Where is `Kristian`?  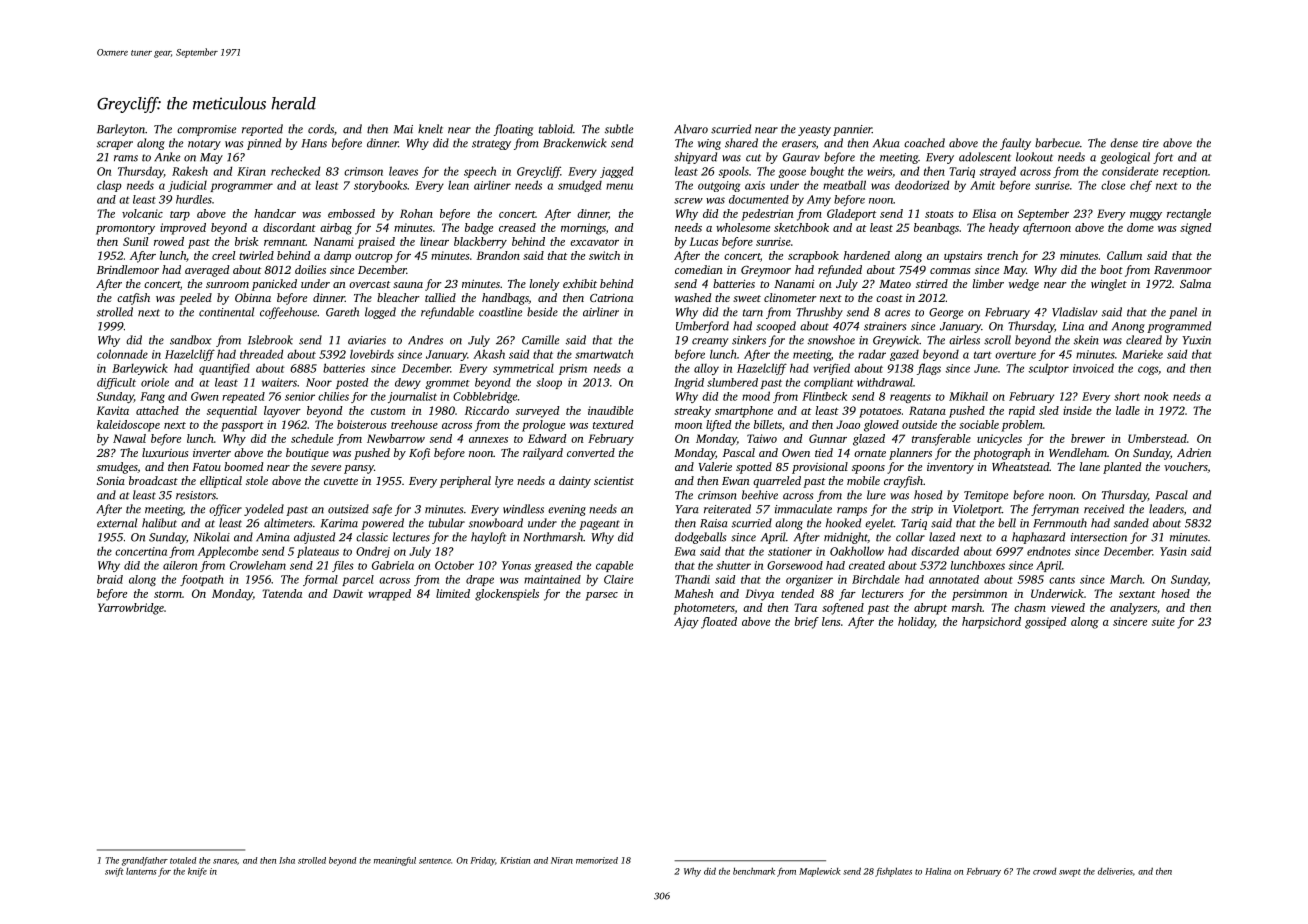 Kristian is located at coordinates (515, 860).
